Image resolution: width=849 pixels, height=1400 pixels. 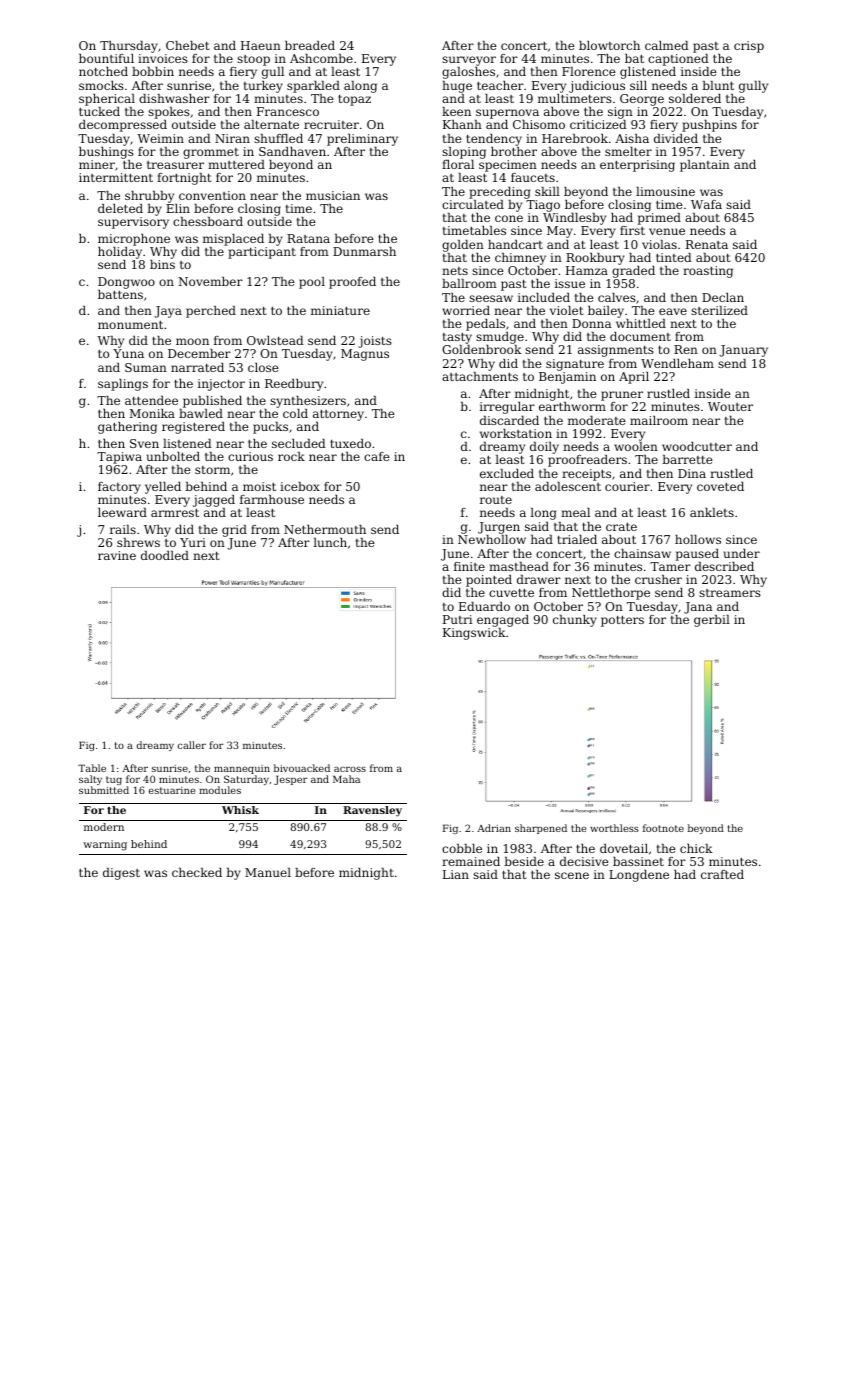 What do you see at coordinates (310, 45) in the image?
I see `breaded` at bounding box center [310, 45].
